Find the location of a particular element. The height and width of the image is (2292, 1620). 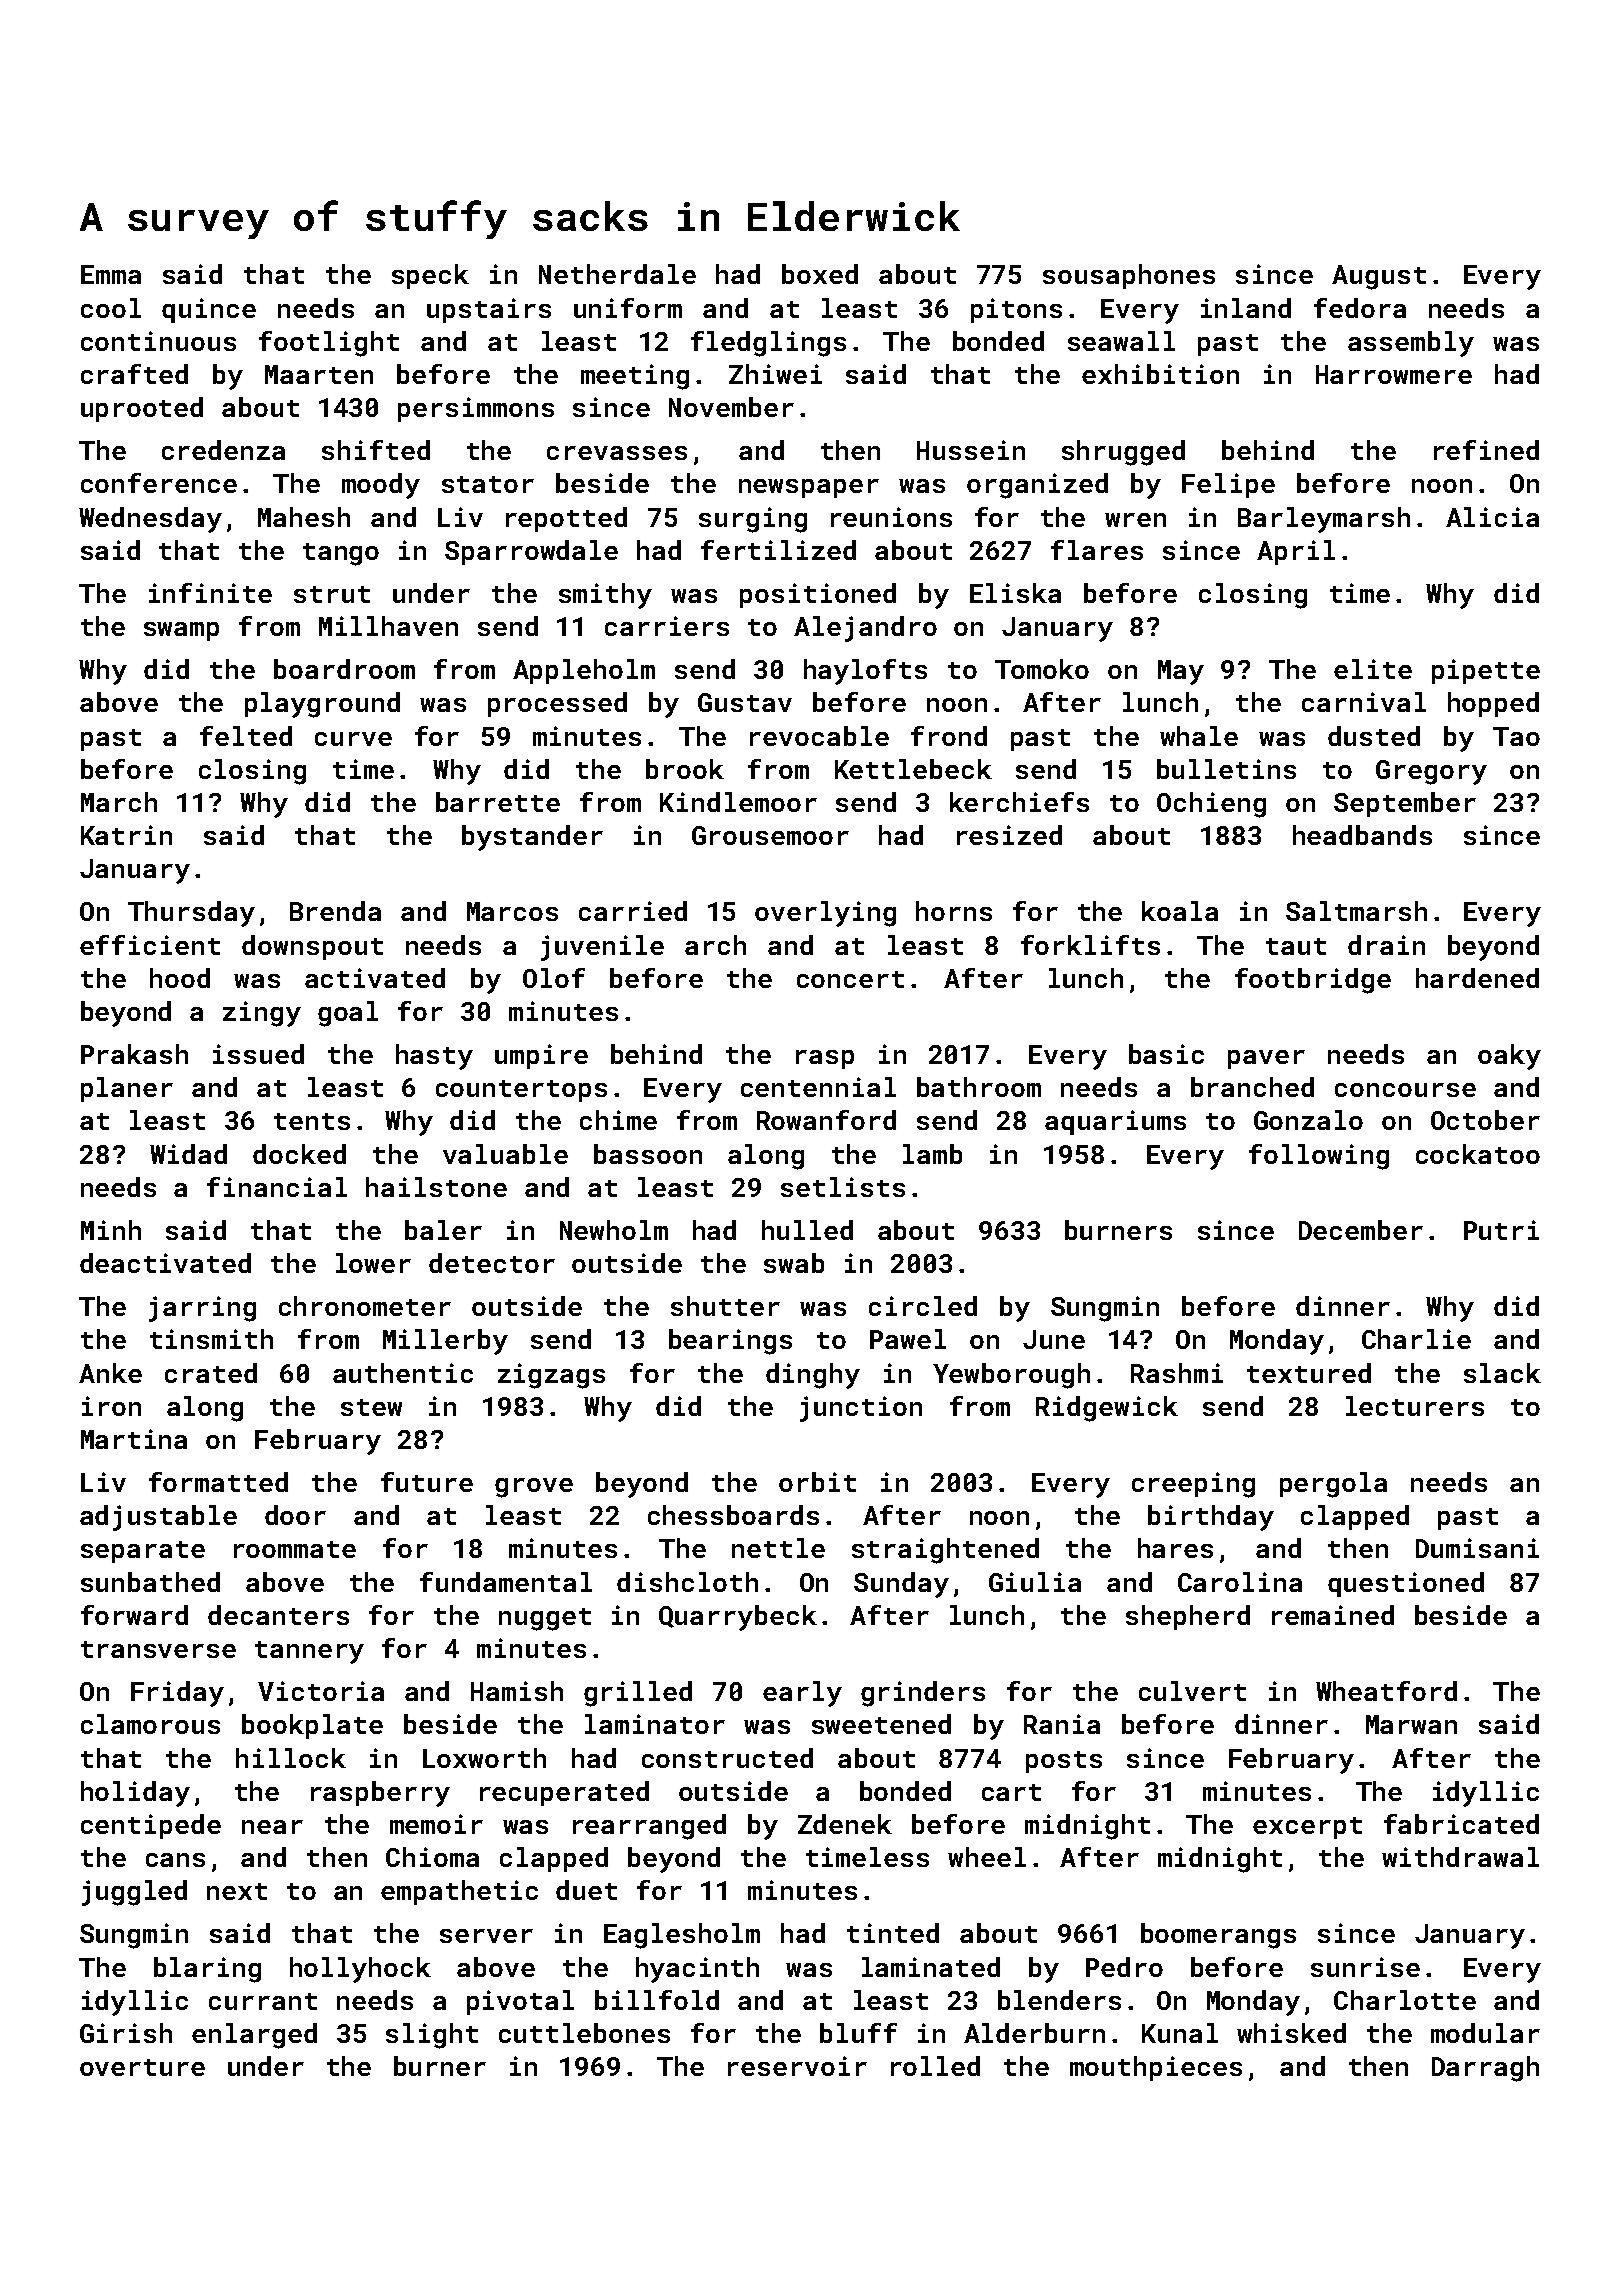

Netherdale is located at coordinates (617, 274).
